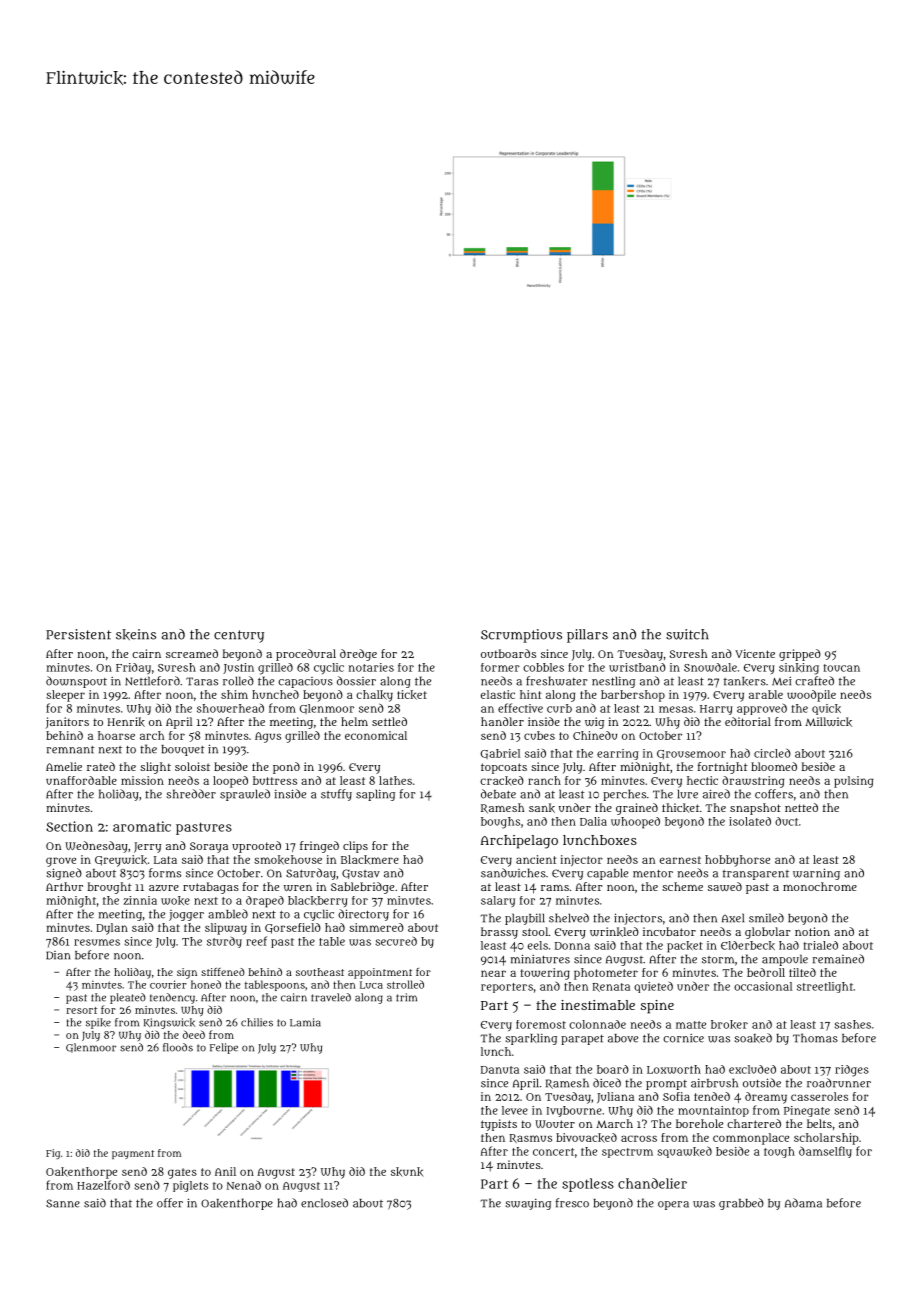 The width and height of the document is (924, 1308). What do you see at coordinates (178, 1047) in the document?
I see `floods` at bounding box center [178, 1047].
